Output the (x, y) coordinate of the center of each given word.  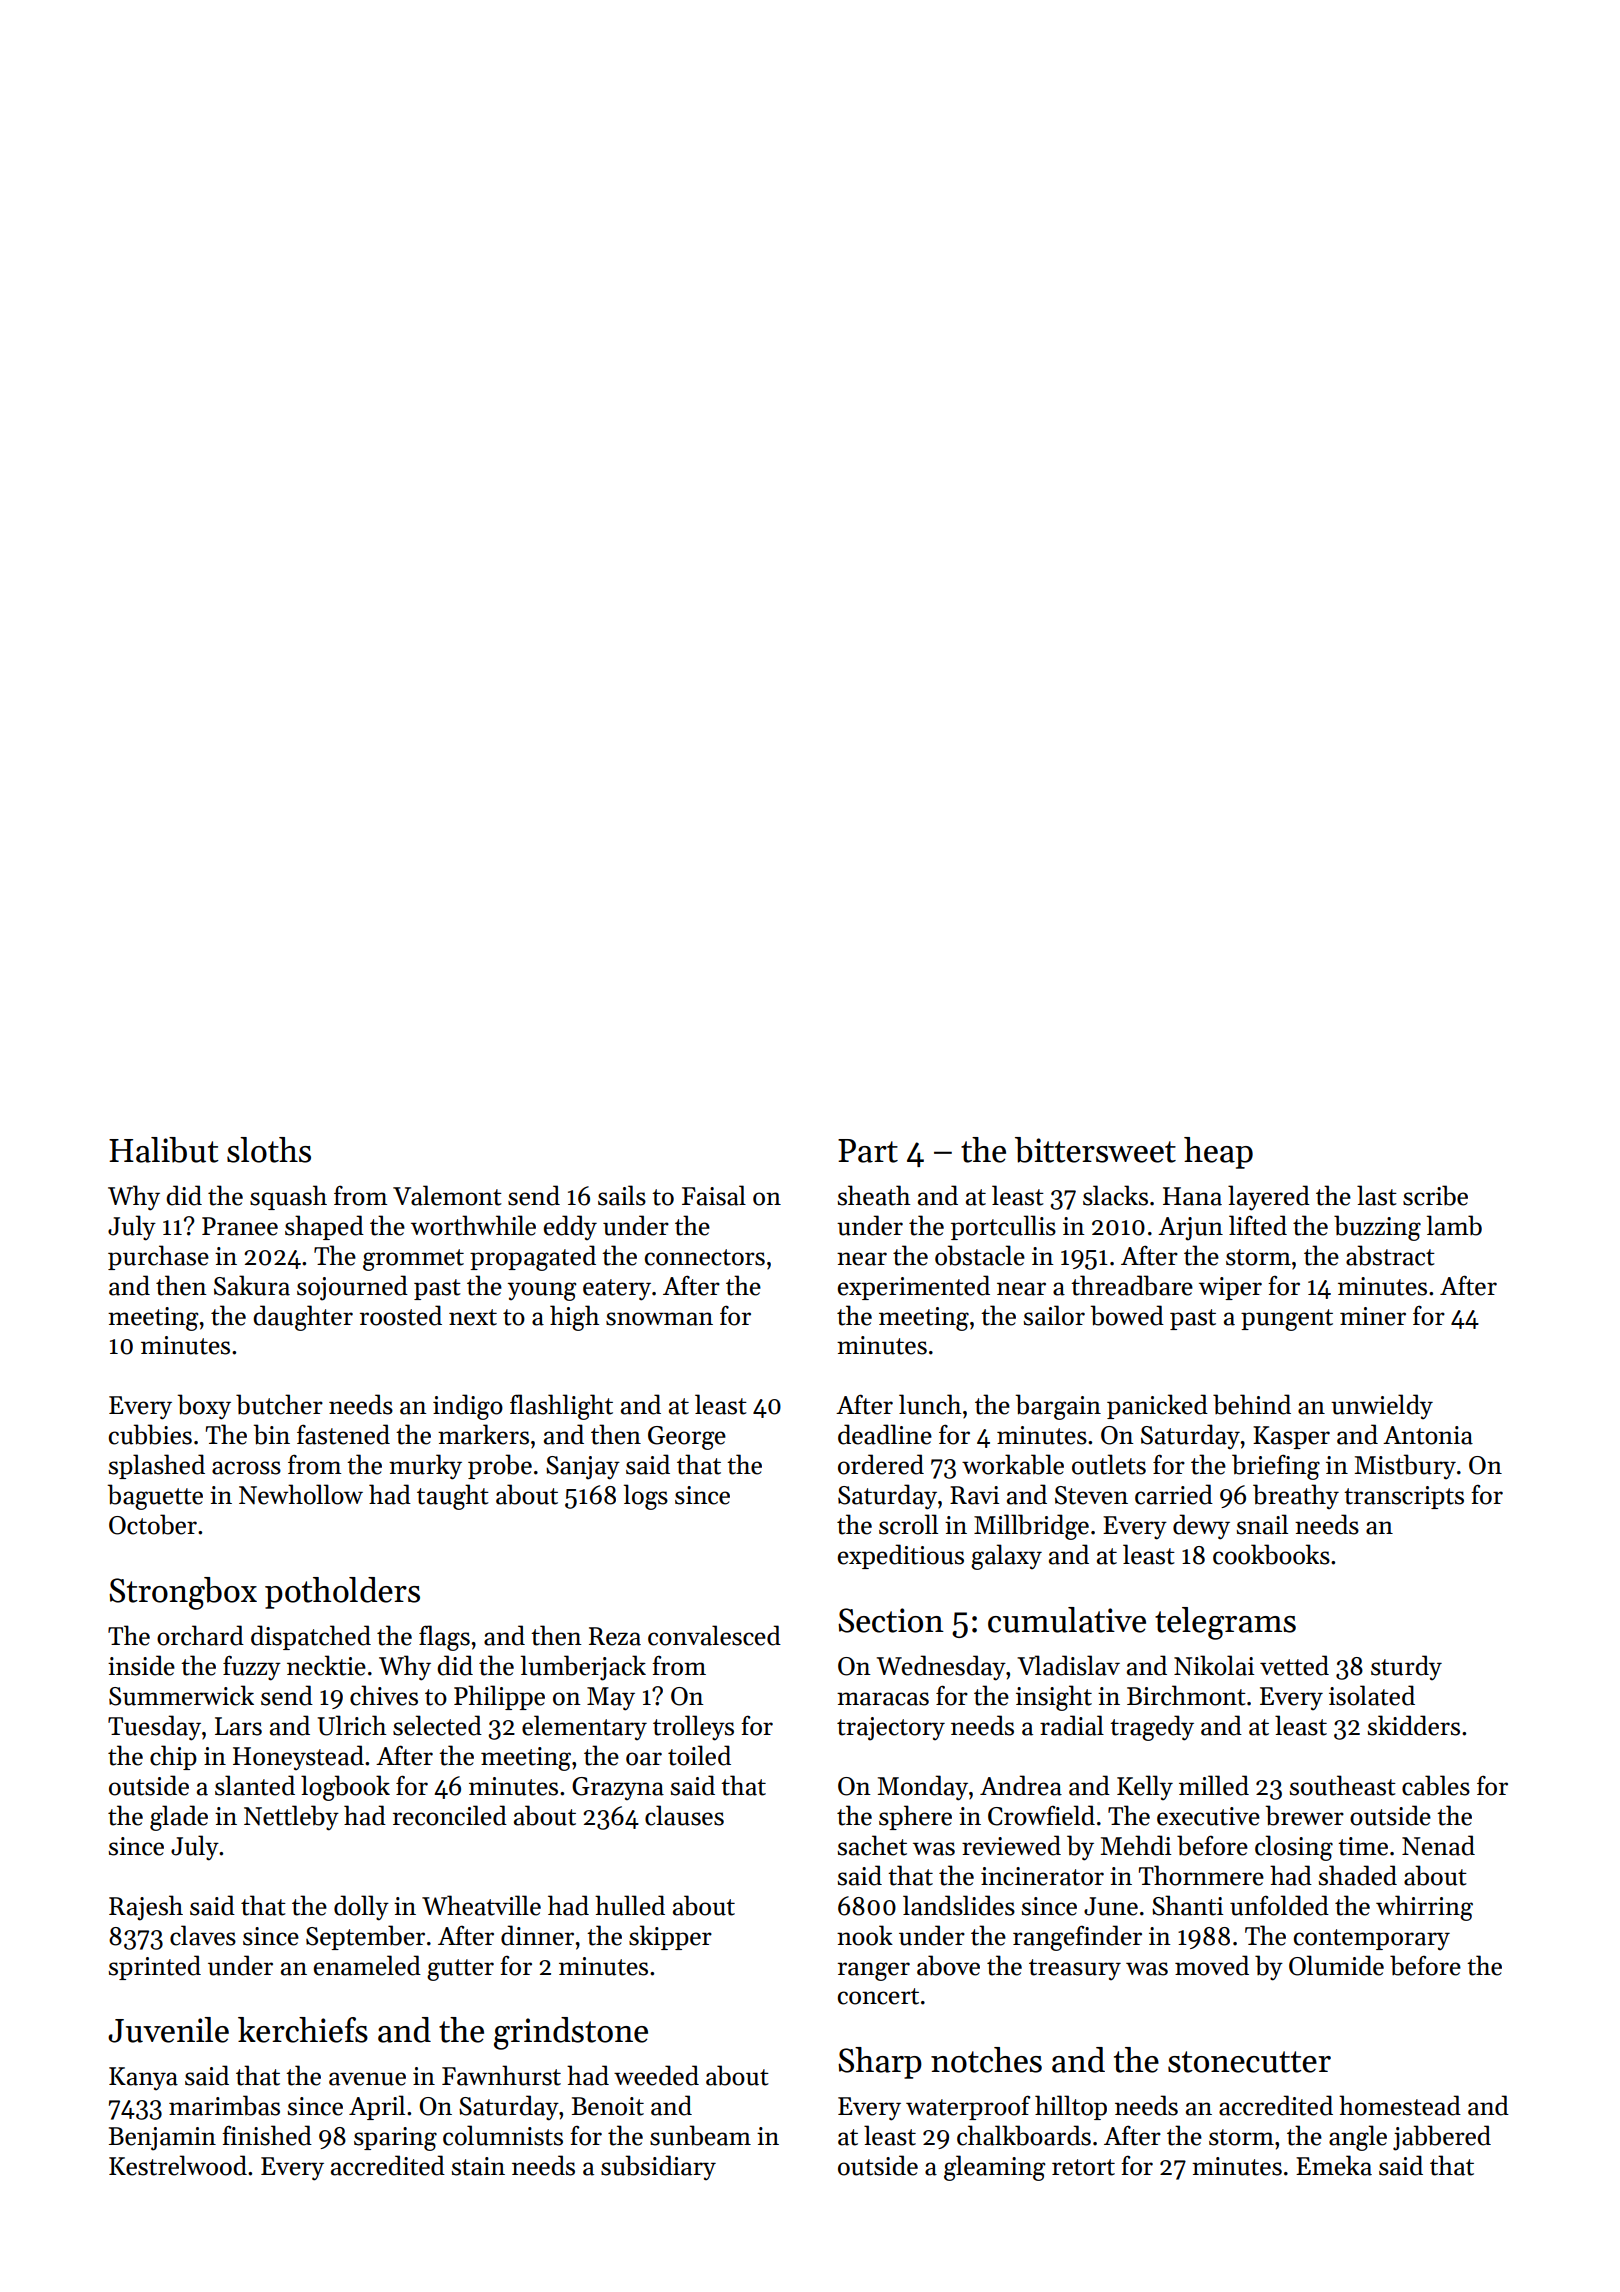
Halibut (164, 1150)
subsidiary (658, 2167)
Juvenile (168, 2030)
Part (868, 1151)
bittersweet (1095, 1150)
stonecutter (1249, 2062)
